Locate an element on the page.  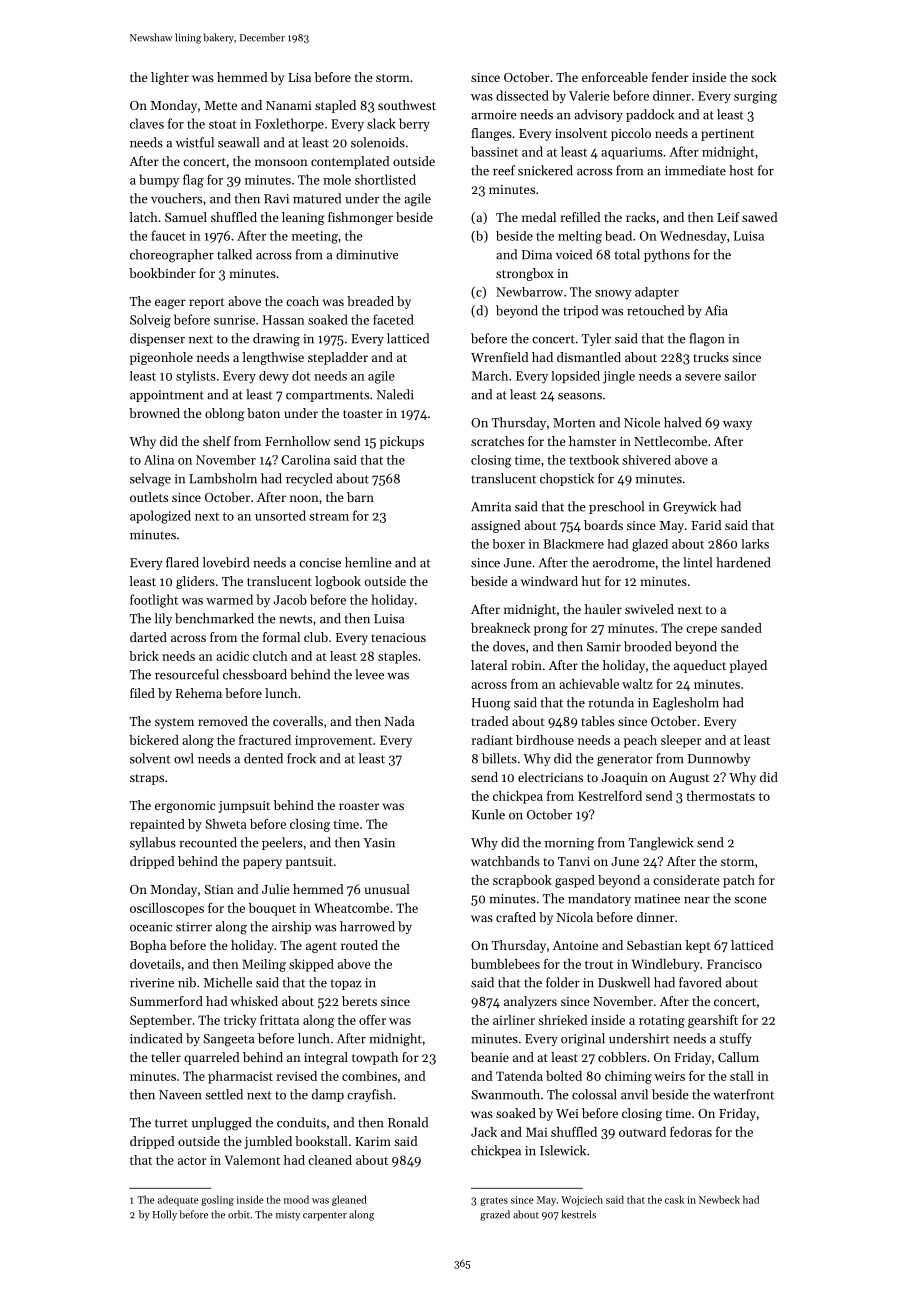
lovebird is located at coordinates (226, 562).
